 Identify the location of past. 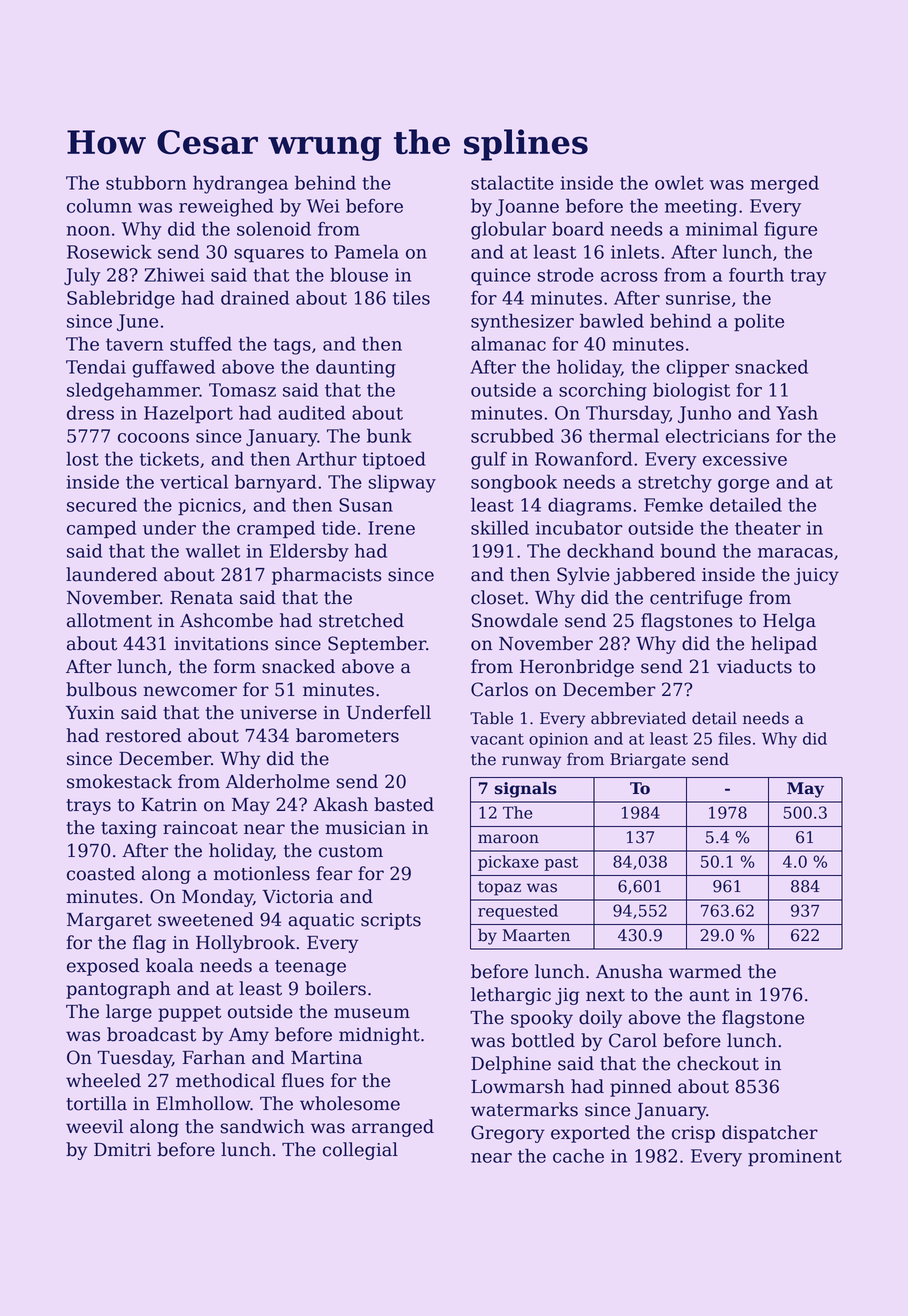
(561, 864).
